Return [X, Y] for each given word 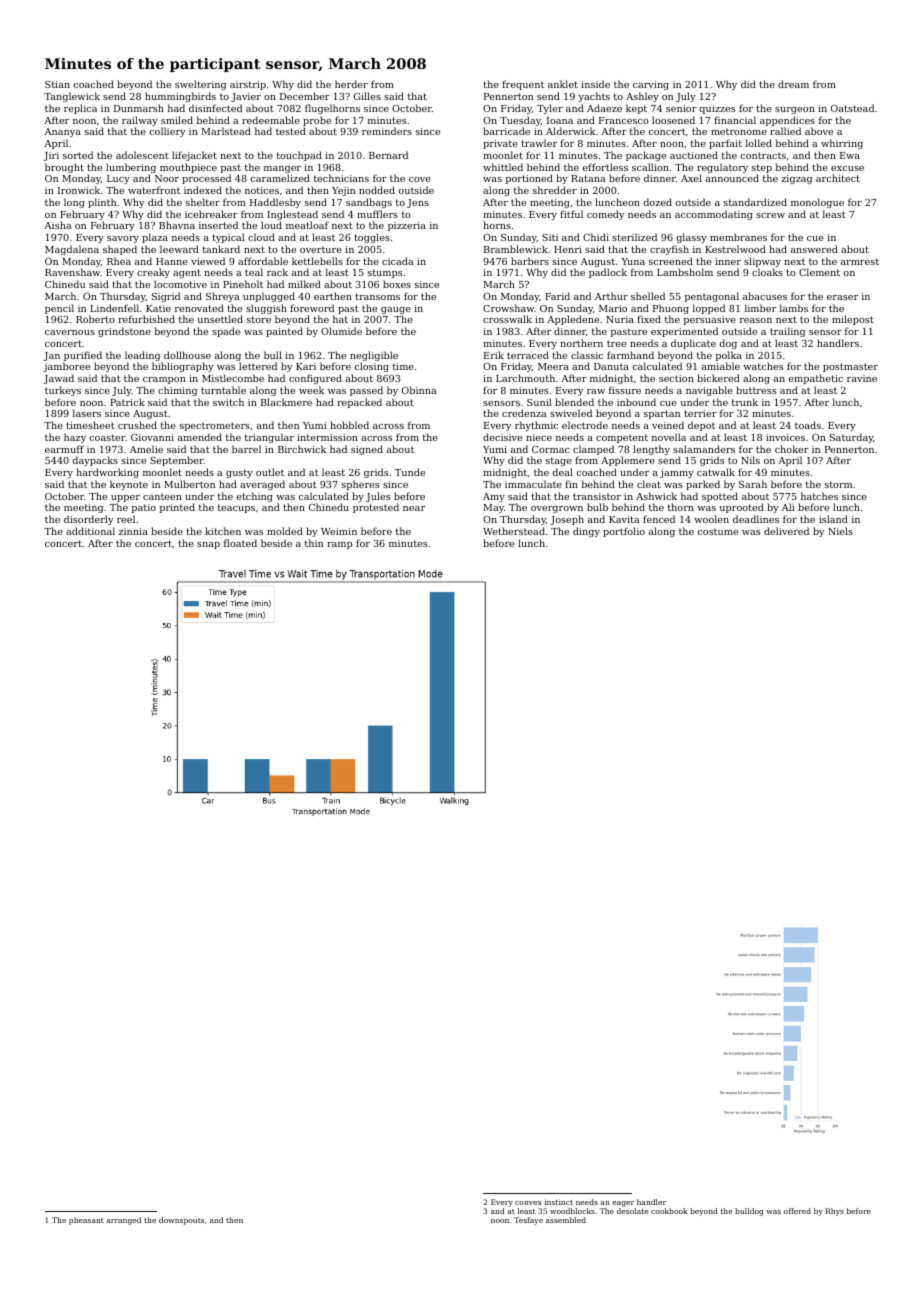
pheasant [86, 1221]
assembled [566, 1220]
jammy [677, 473]
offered [797, 1211]
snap [208, 545]
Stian [57, 84]
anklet [563, 84]
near [414, 508]
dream [793, 84]
